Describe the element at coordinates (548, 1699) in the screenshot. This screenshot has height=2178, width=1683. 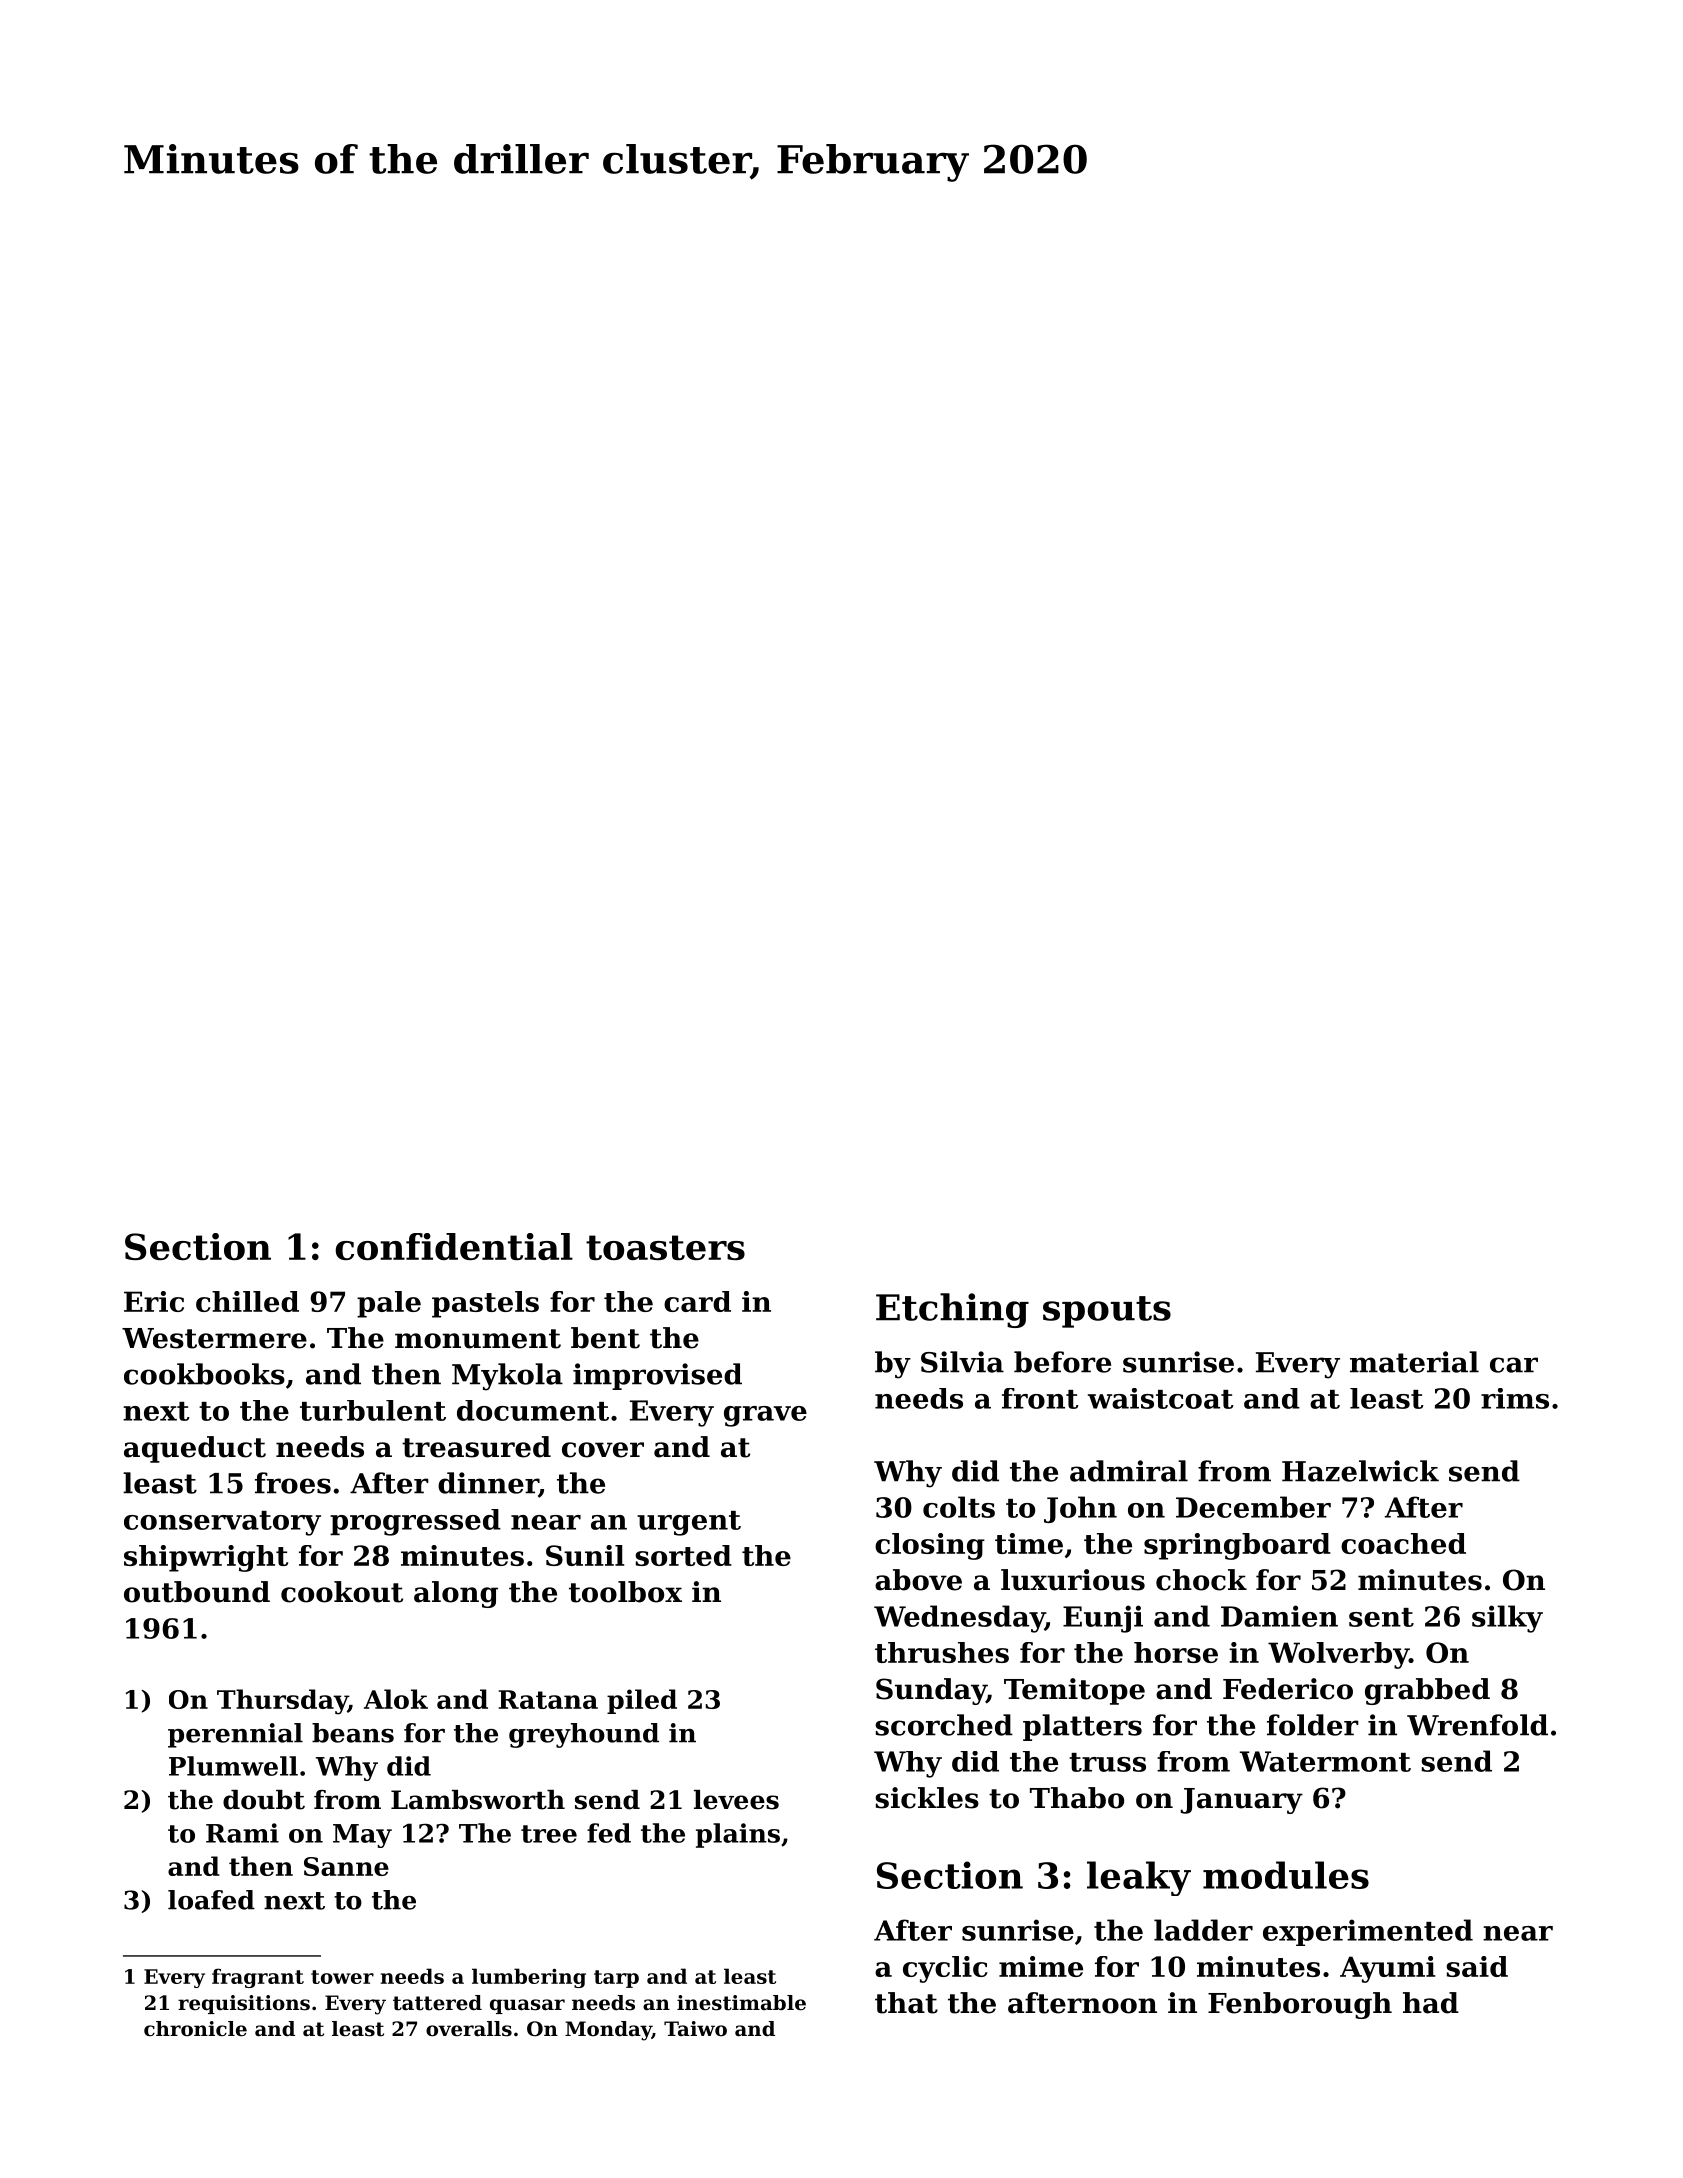
I see `Ratana` at that location.
